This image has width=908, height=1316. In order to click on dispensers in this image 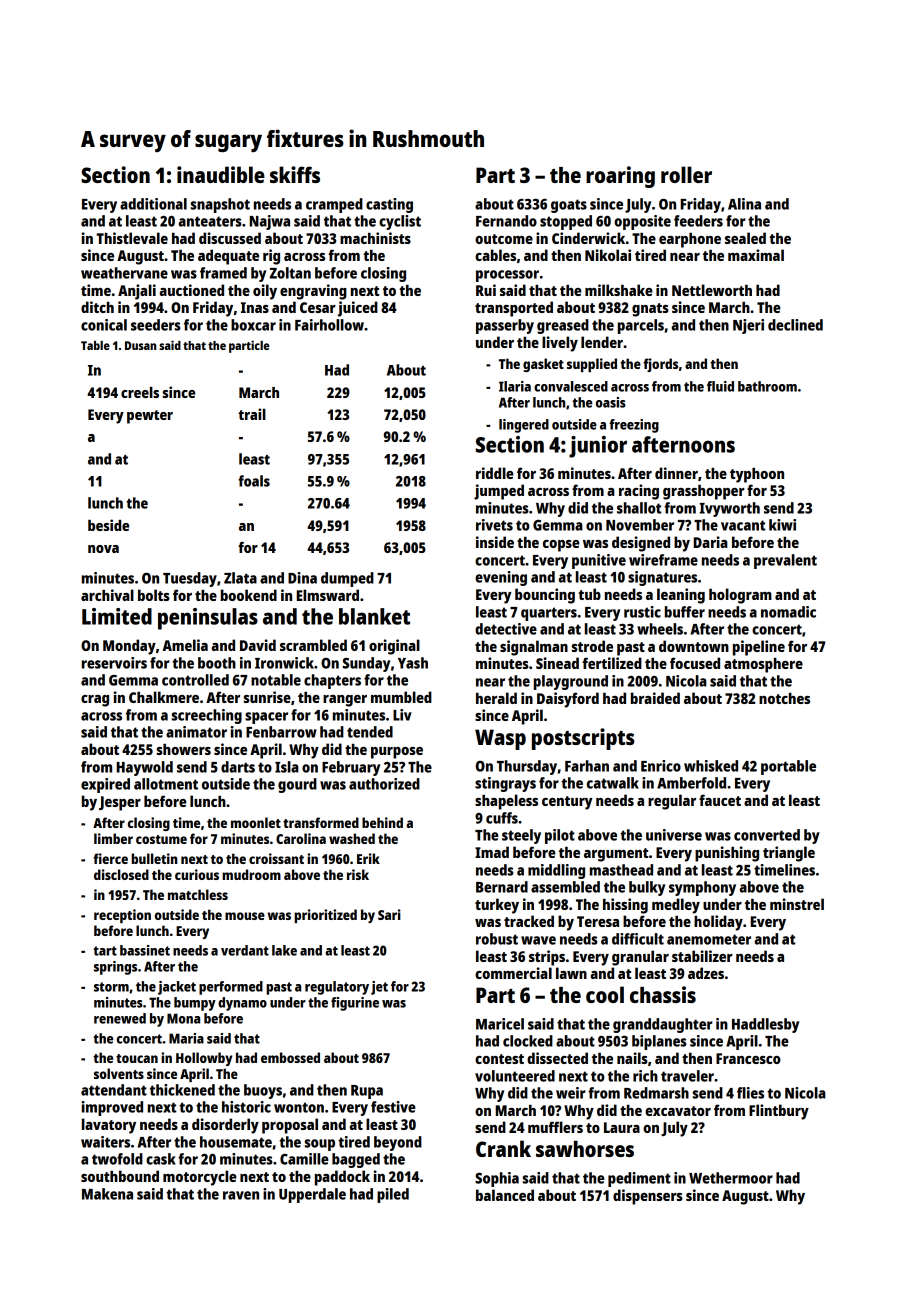, I will do `click(648, 1197)`.
